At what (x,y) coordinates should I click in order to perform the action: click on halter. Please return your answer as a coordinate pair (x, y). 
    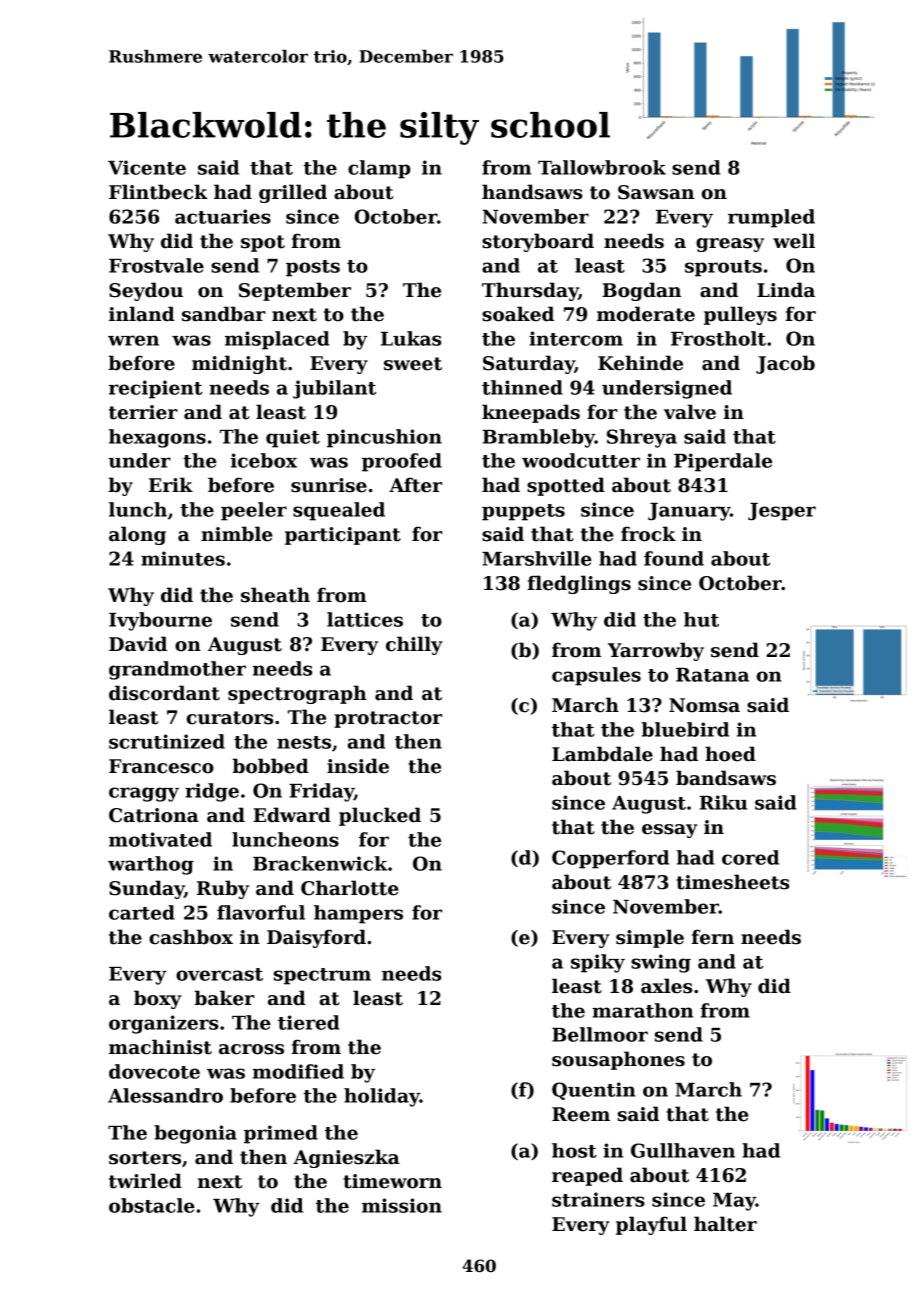
    Looking at the image, I should click on (725, 1224).
